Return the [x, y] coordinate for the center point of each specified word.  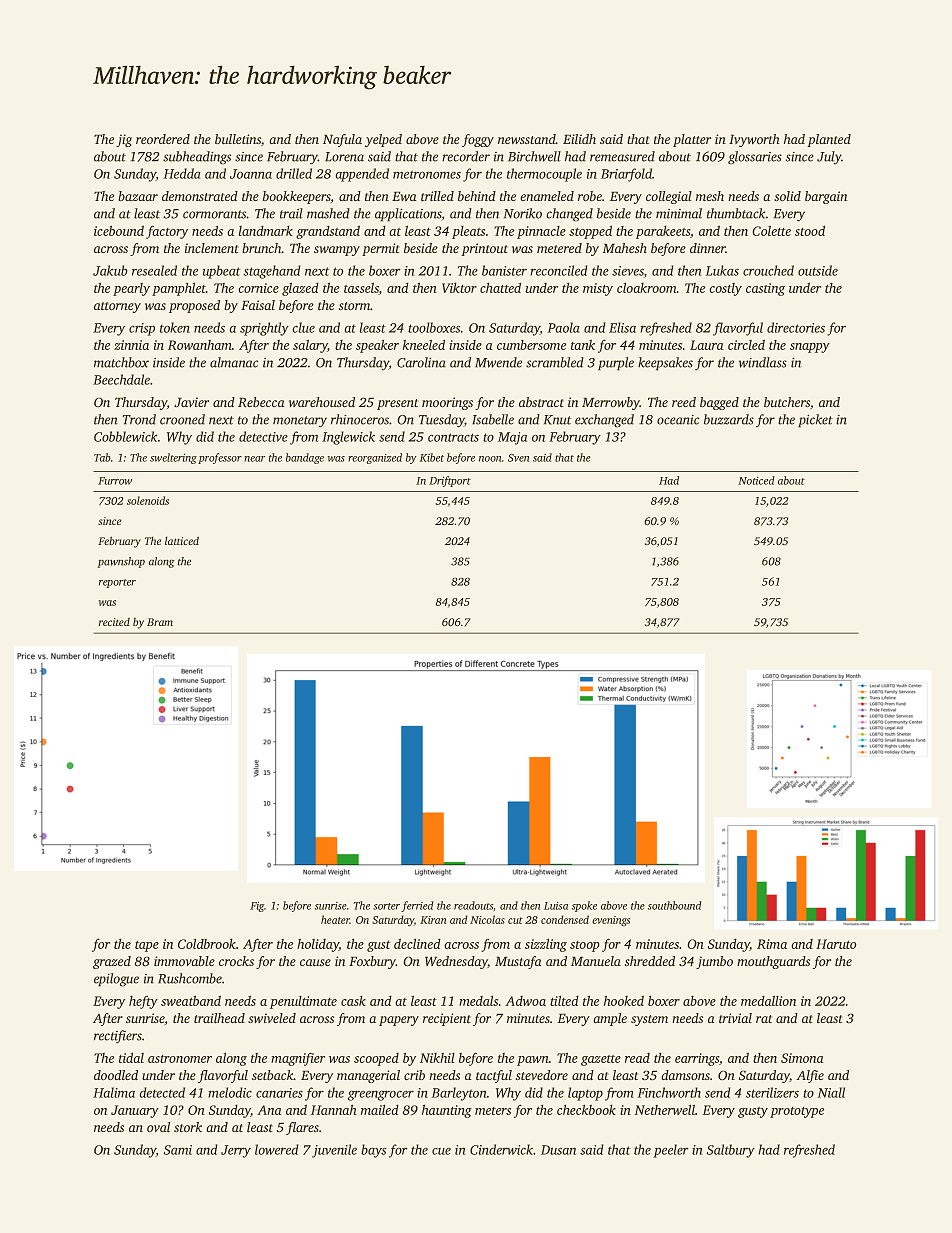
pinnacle [541, 232]
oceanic [678, 420]
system [649, 1020]
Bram [160, 622]
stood [810, 231]
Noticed [756, 480]
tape [147, 946]
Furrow [115, 481]
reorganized [375, 458]
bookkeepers [297, 197]
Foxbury [372, 962]
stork [188, 1127]
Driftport [450, 481]
